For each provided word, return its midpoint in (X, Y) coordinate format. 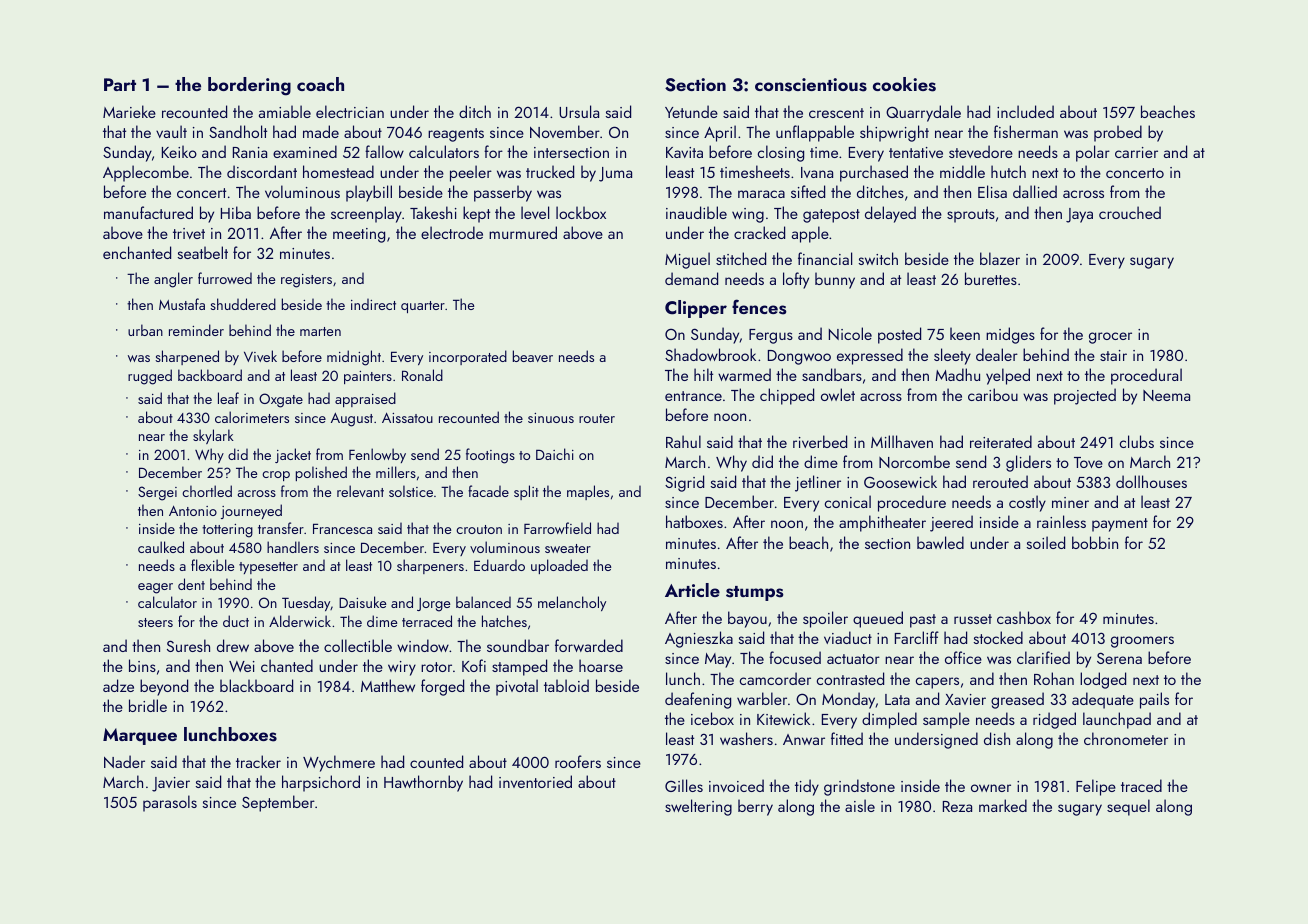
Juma (615, 174)
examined (305, 151)
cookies (904, 84)
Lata (897, 699)
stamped (519, 667)
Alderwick (300, 621)
